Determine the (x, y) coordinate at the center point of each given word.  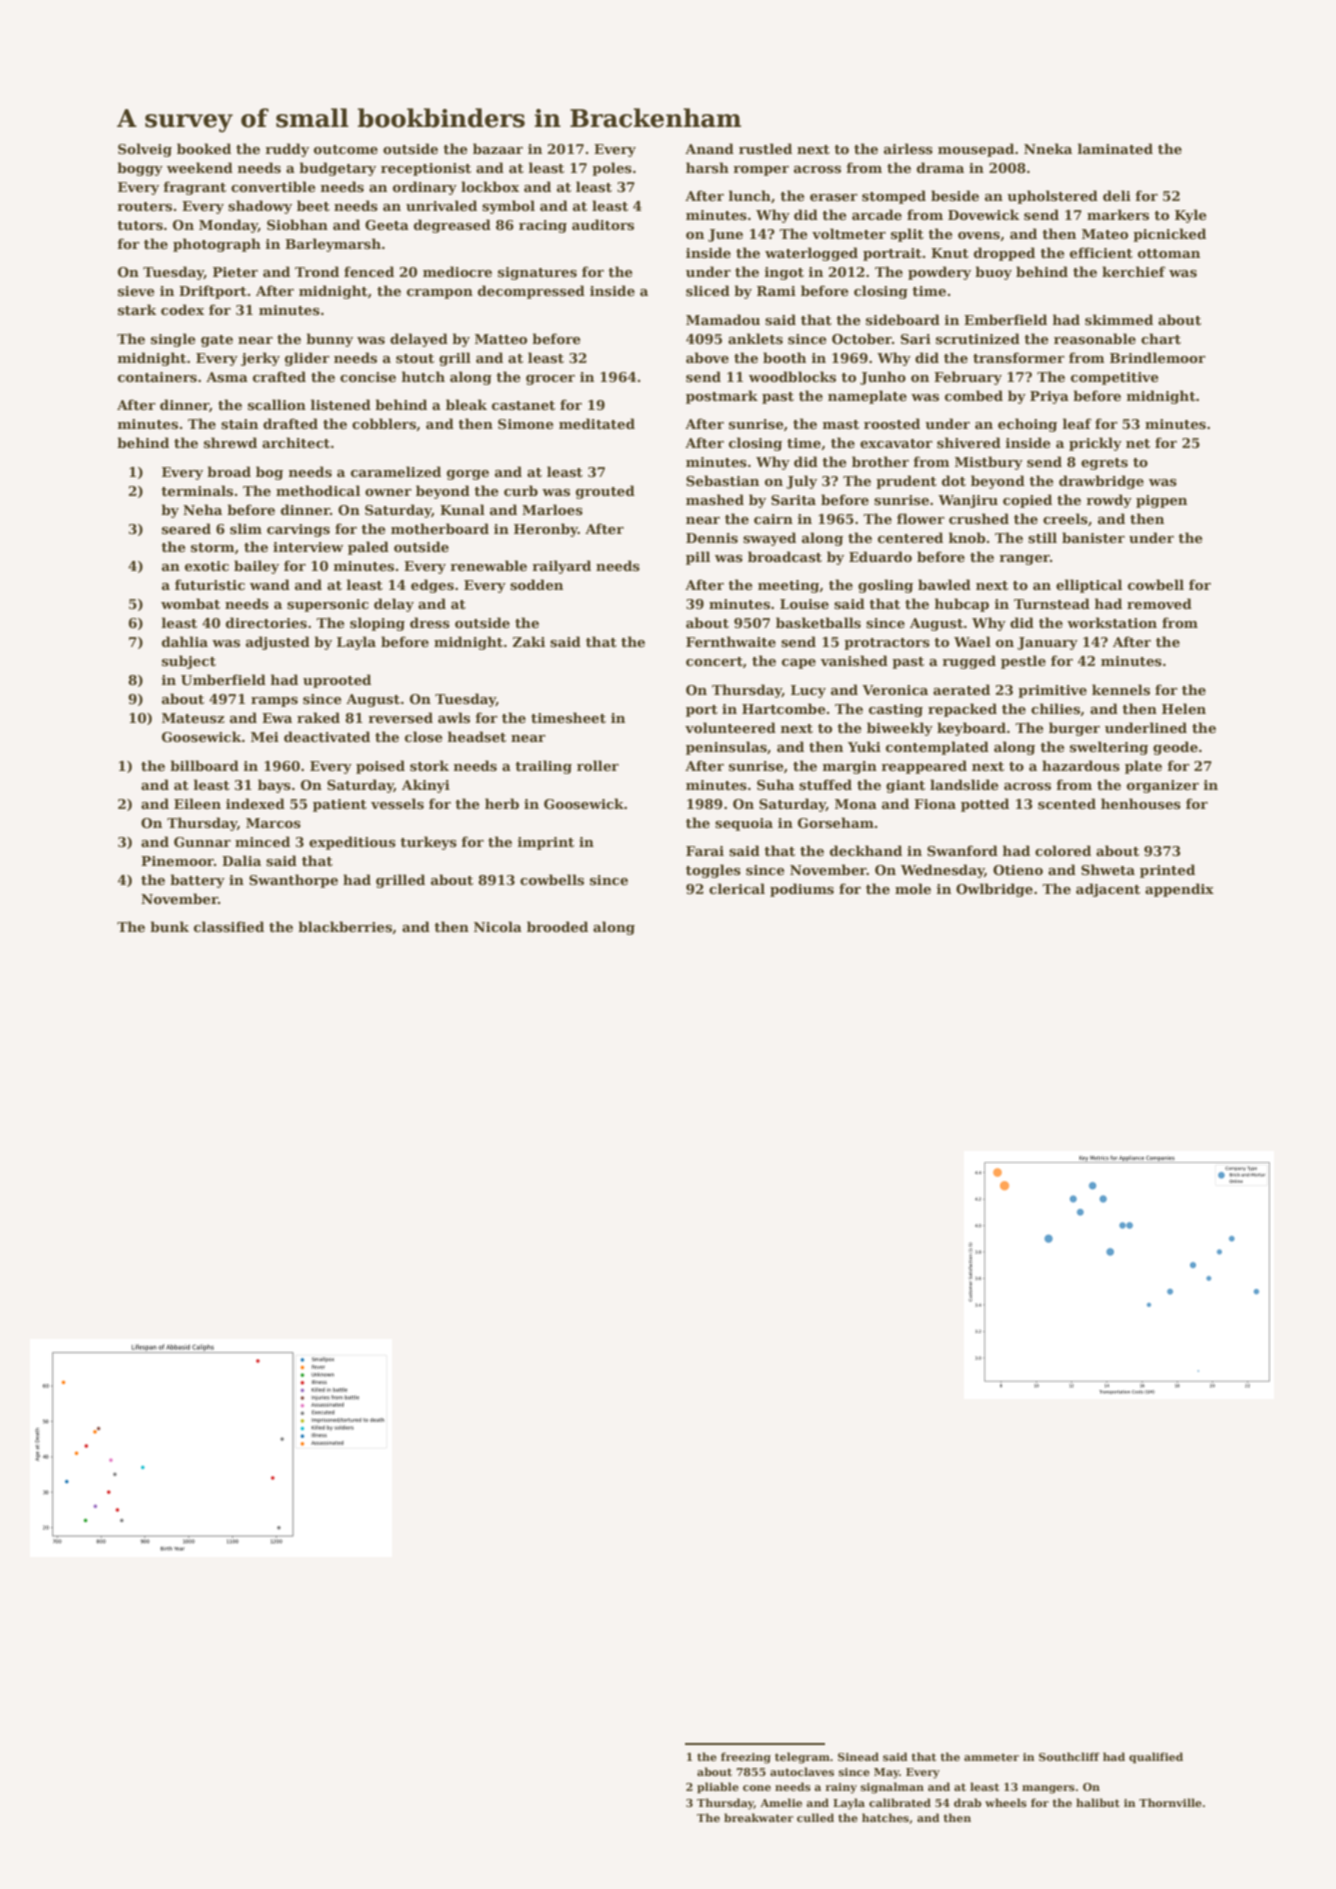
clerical (737, 888)
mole (913, 888)
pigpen (1161, 501)
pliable (718, 1788)
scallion (277, 404)
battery (197, 881)
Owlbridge (994, 890)
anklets (755, 338)
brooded (557, 926)
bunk (169, 926)
